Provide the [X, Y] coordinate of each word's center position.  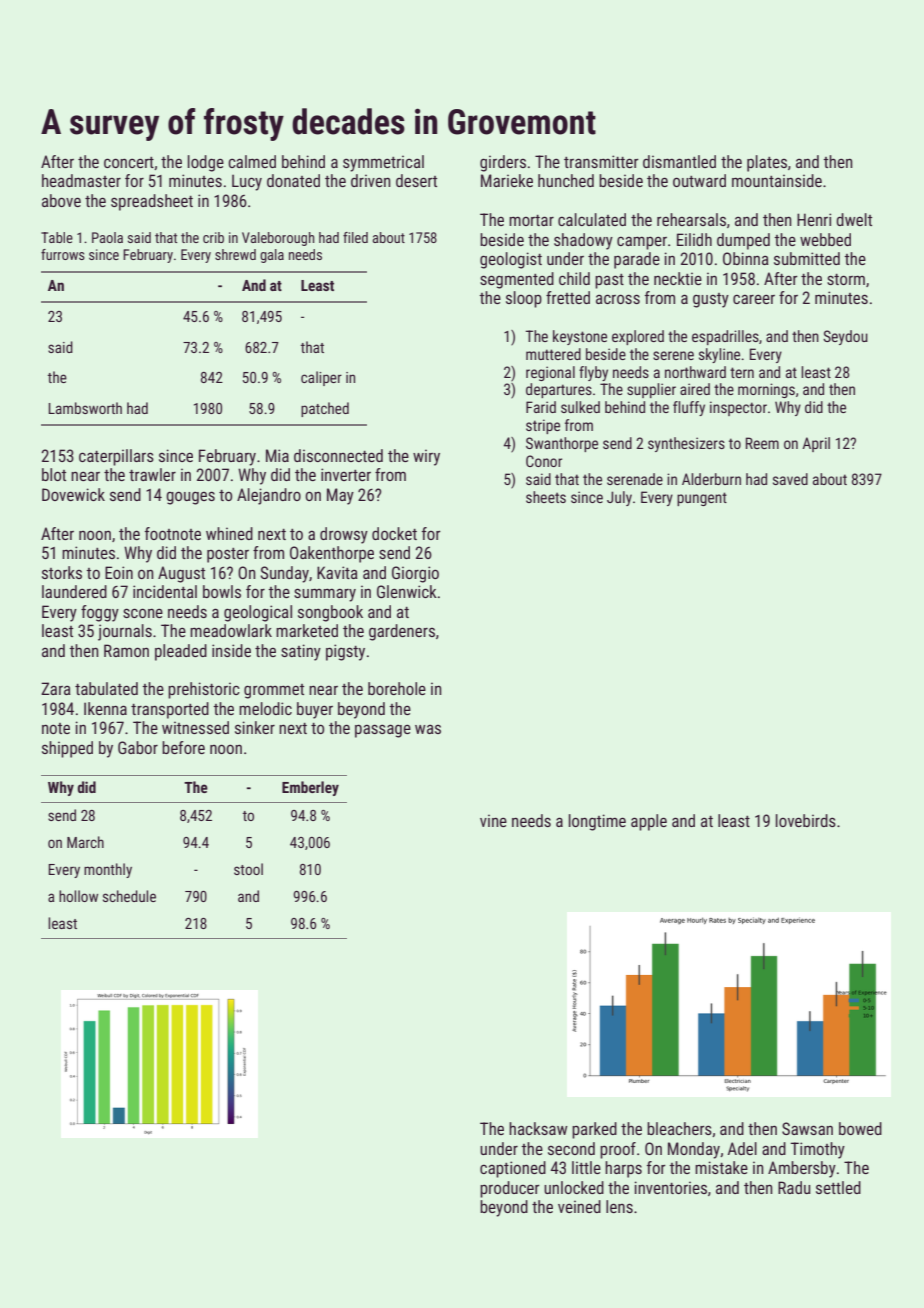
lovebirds [806, 820]
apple [649, 822]
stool [248, 869]
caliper [321, 378]
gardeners [402, 632]
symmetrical [383, 163]
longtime [597, 822]
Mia [277, 455]
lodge [206, 163]
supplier [651, 390]
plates [767, 163]
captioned [513, 1169]
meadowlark [231, 630]
